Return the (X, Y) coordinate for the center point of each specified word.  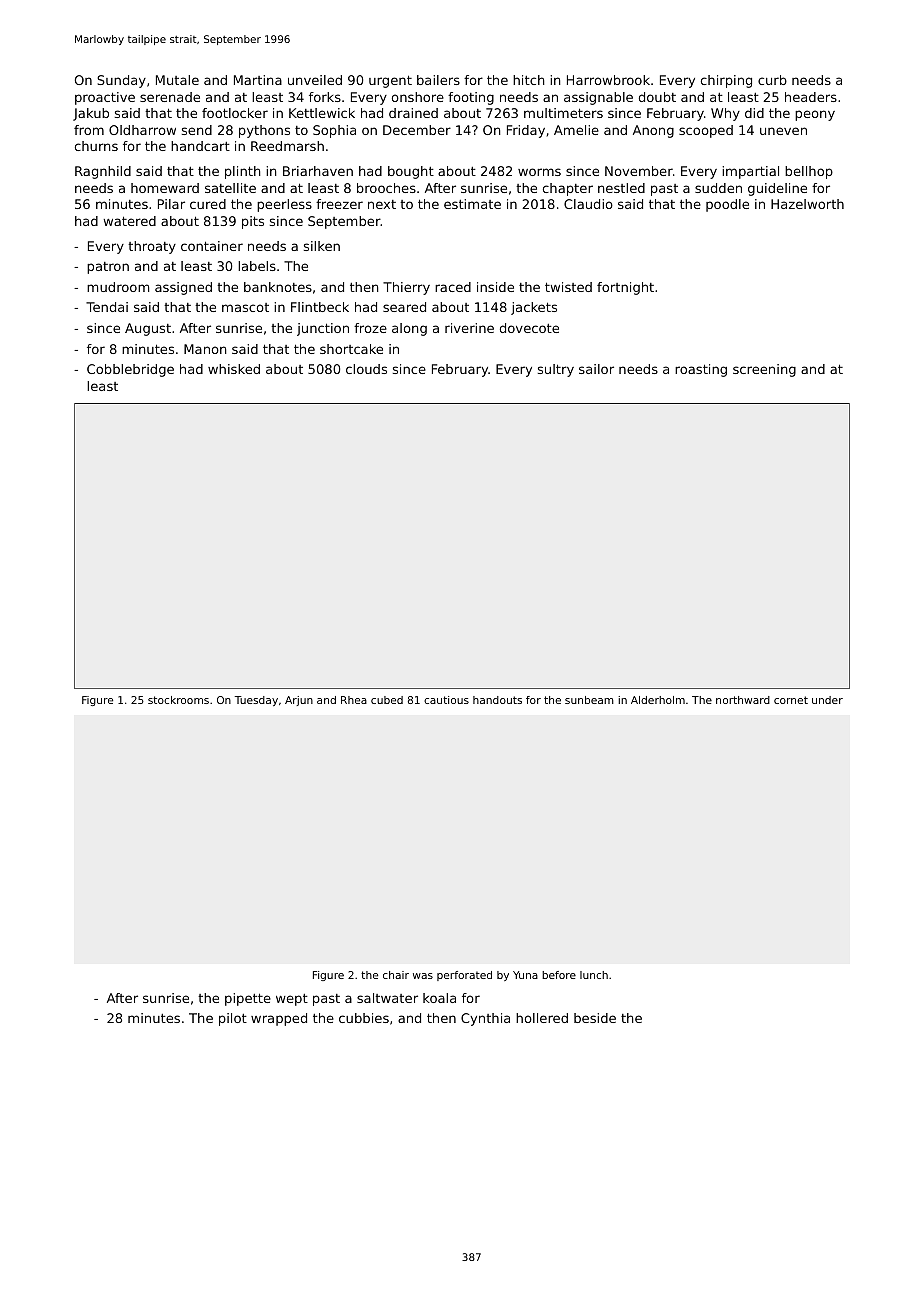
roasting (701, 370)
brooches (386, 188)
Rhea (354, 700)
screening (764, 370)
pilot (233, 1019)
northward (743, 700)
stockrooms (178, 700)
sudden (718, 188)
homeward (165, 188)
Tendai (107, 307)
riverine (469, 328)
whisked (234, 369)
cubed (387, 700)
